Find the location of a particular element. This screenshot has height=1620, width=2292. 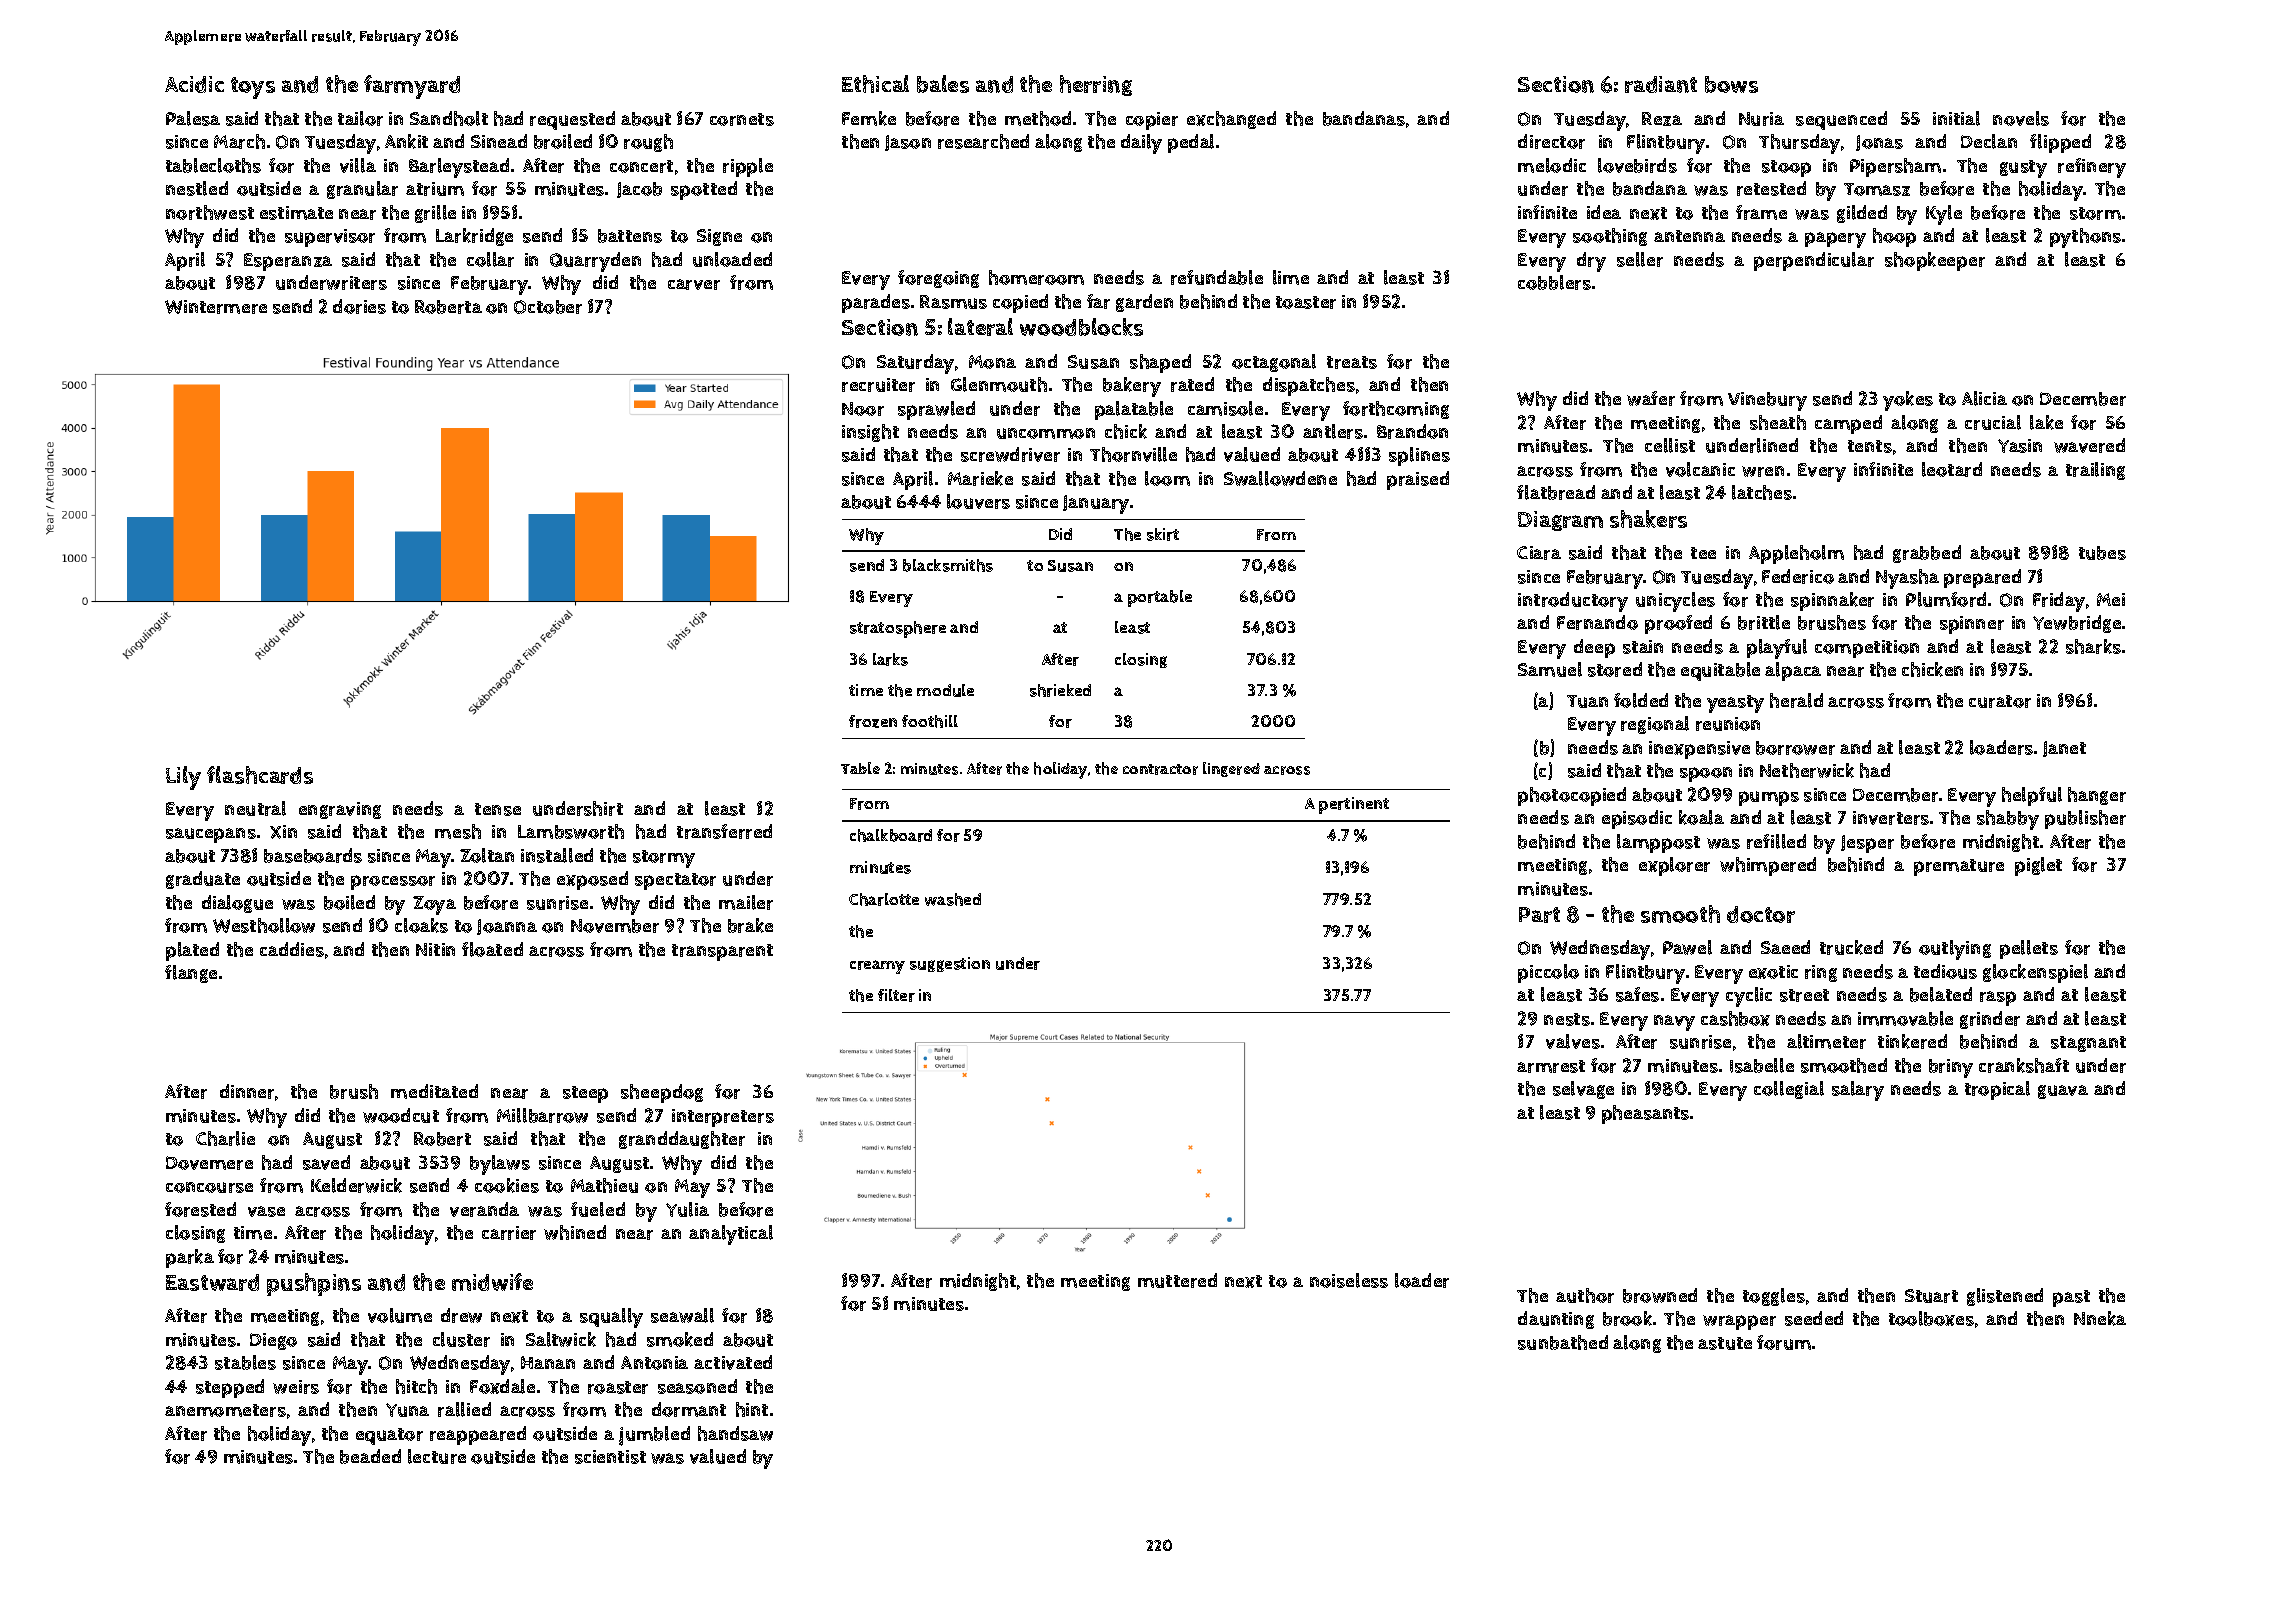

initial is located at coordinates (1956, 118).
